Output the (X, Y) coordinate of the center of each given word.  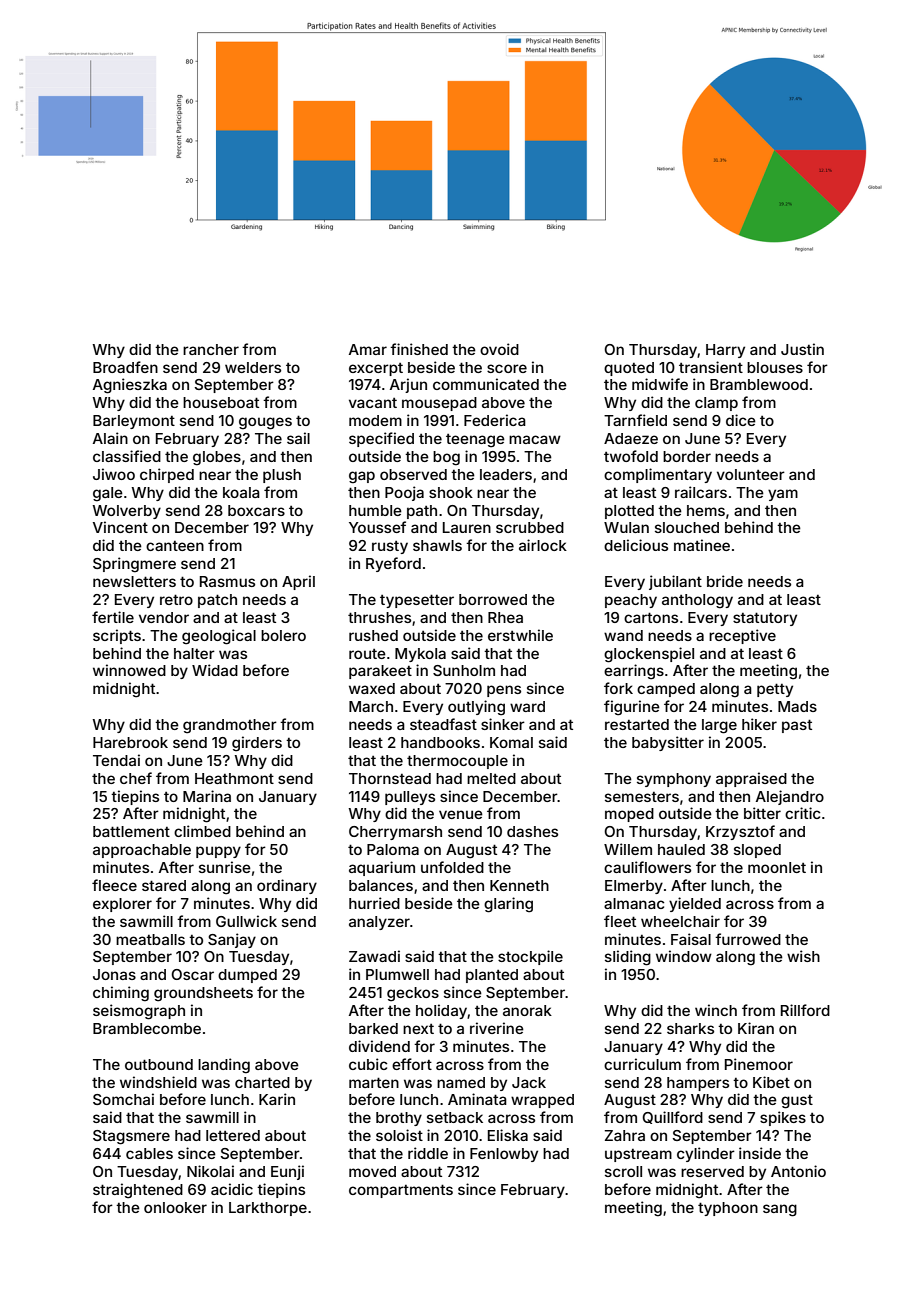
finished (419, 349)
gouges (265, 423)
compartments (401, 1191)
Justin (802, 349)
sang (780, 1210)
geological (219, 637)
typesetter (417, 601)
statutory (765, 619)
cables (149, 1153)
